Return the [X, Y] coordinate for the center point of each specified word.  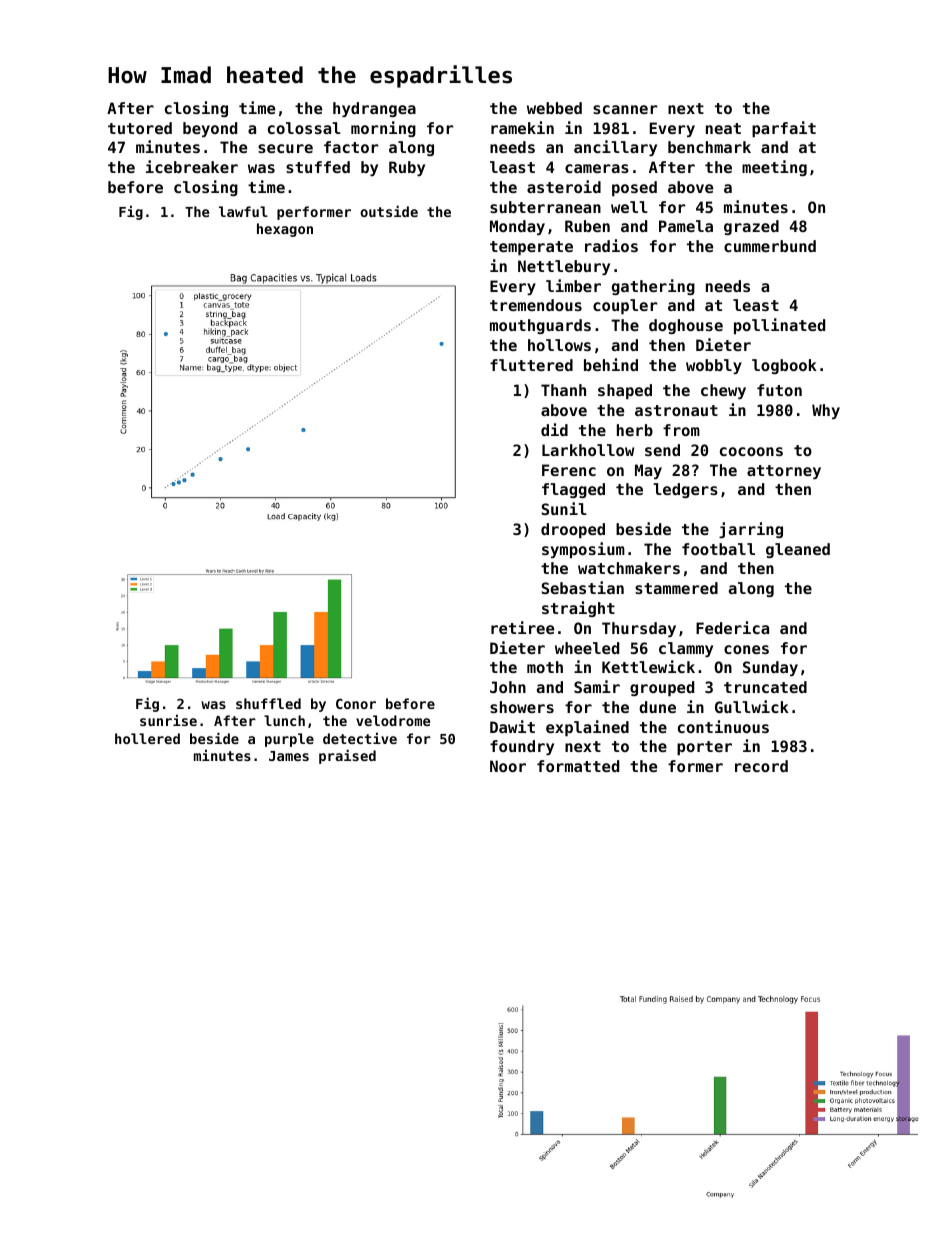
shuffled [268, 703]
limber [573, 285]
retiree [522, 627]
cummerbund [770, 246]
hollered [147, 738]
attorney [784, 472]
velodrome [393, 720]
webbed [554, 108]
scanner [625, 109]
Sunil [564, 508]
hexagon [285, 230]
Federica [732, 627]
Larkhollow [588, 450]
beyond [210, 129]
